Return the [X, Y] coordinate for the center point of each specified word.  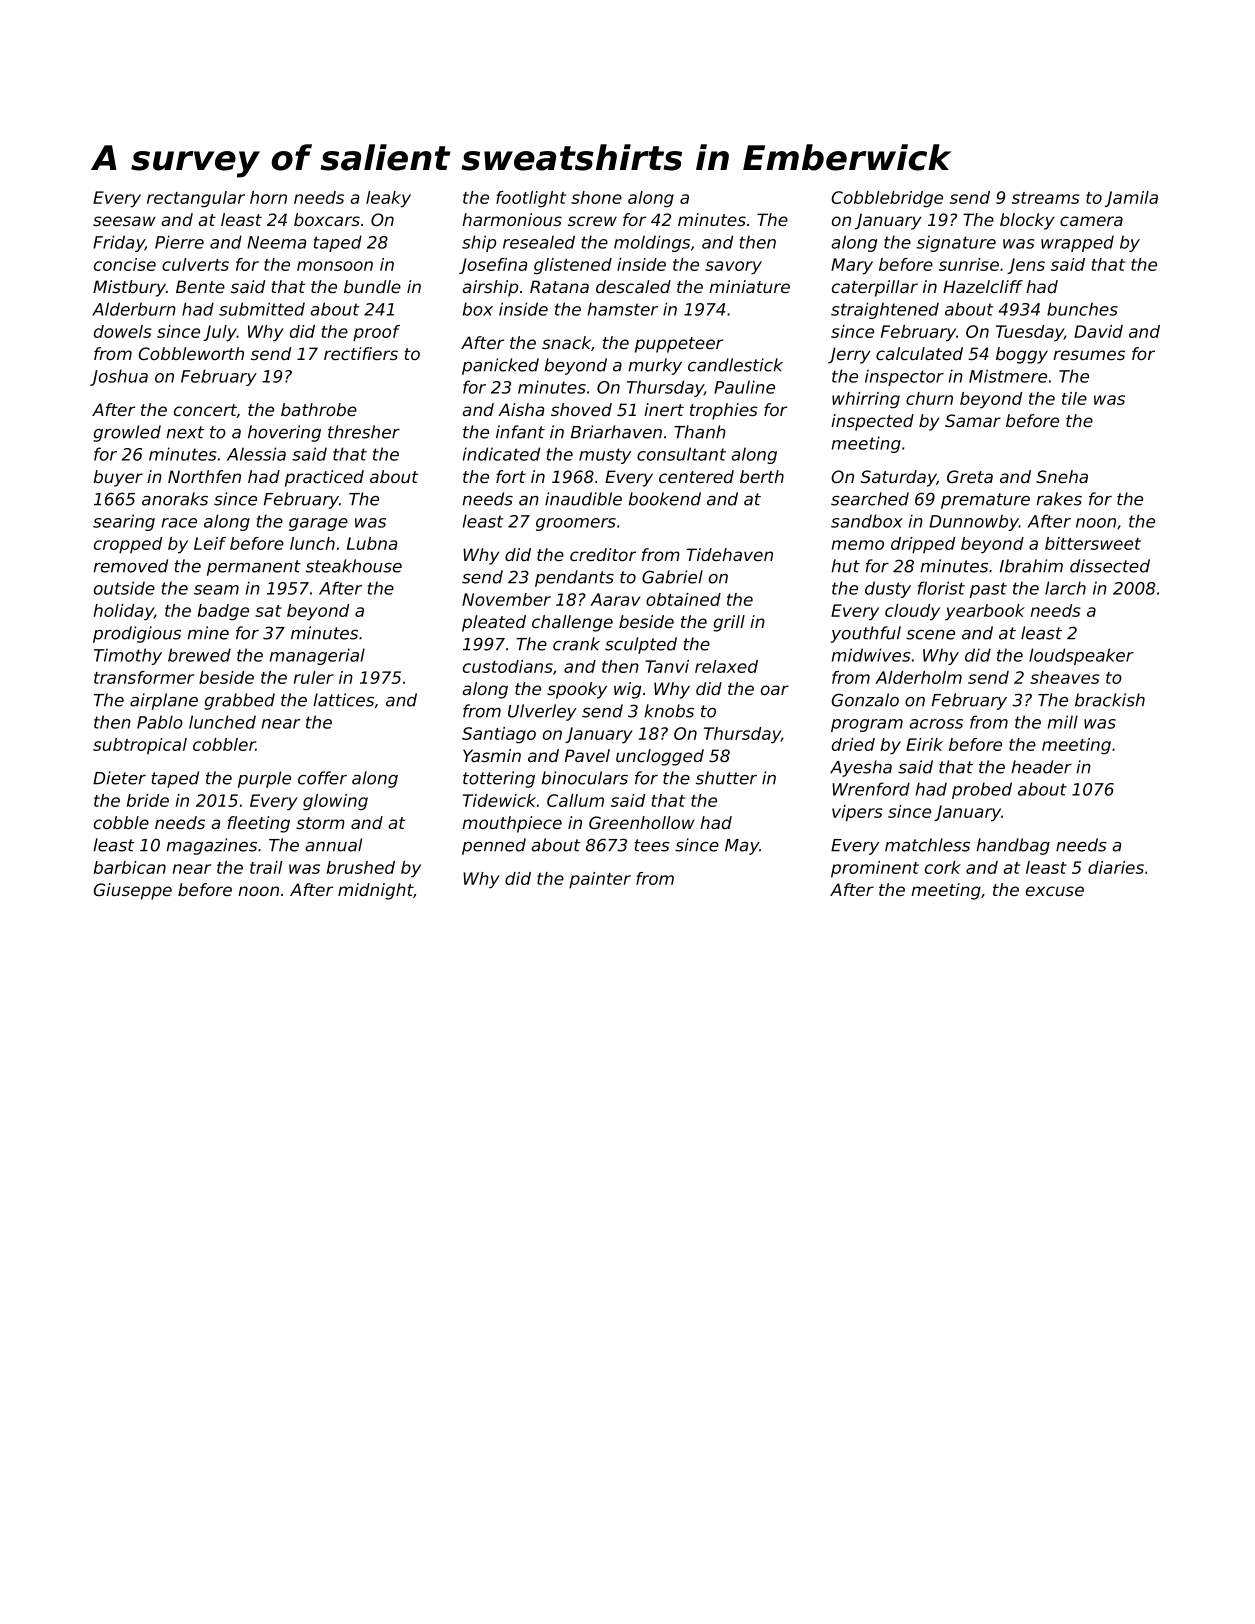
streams [1046, 198]
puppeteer [679, 345]
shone [596, 197]
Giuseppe [133, 891]
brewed [199, 655]
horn [268, 197]
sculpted [641, 645]
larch [1065, 588]
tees [652, 845]
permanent [254, 568]
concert [205, 410]
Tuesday [1030, 333]
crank [576, 644]
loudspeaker [1081, 656]
